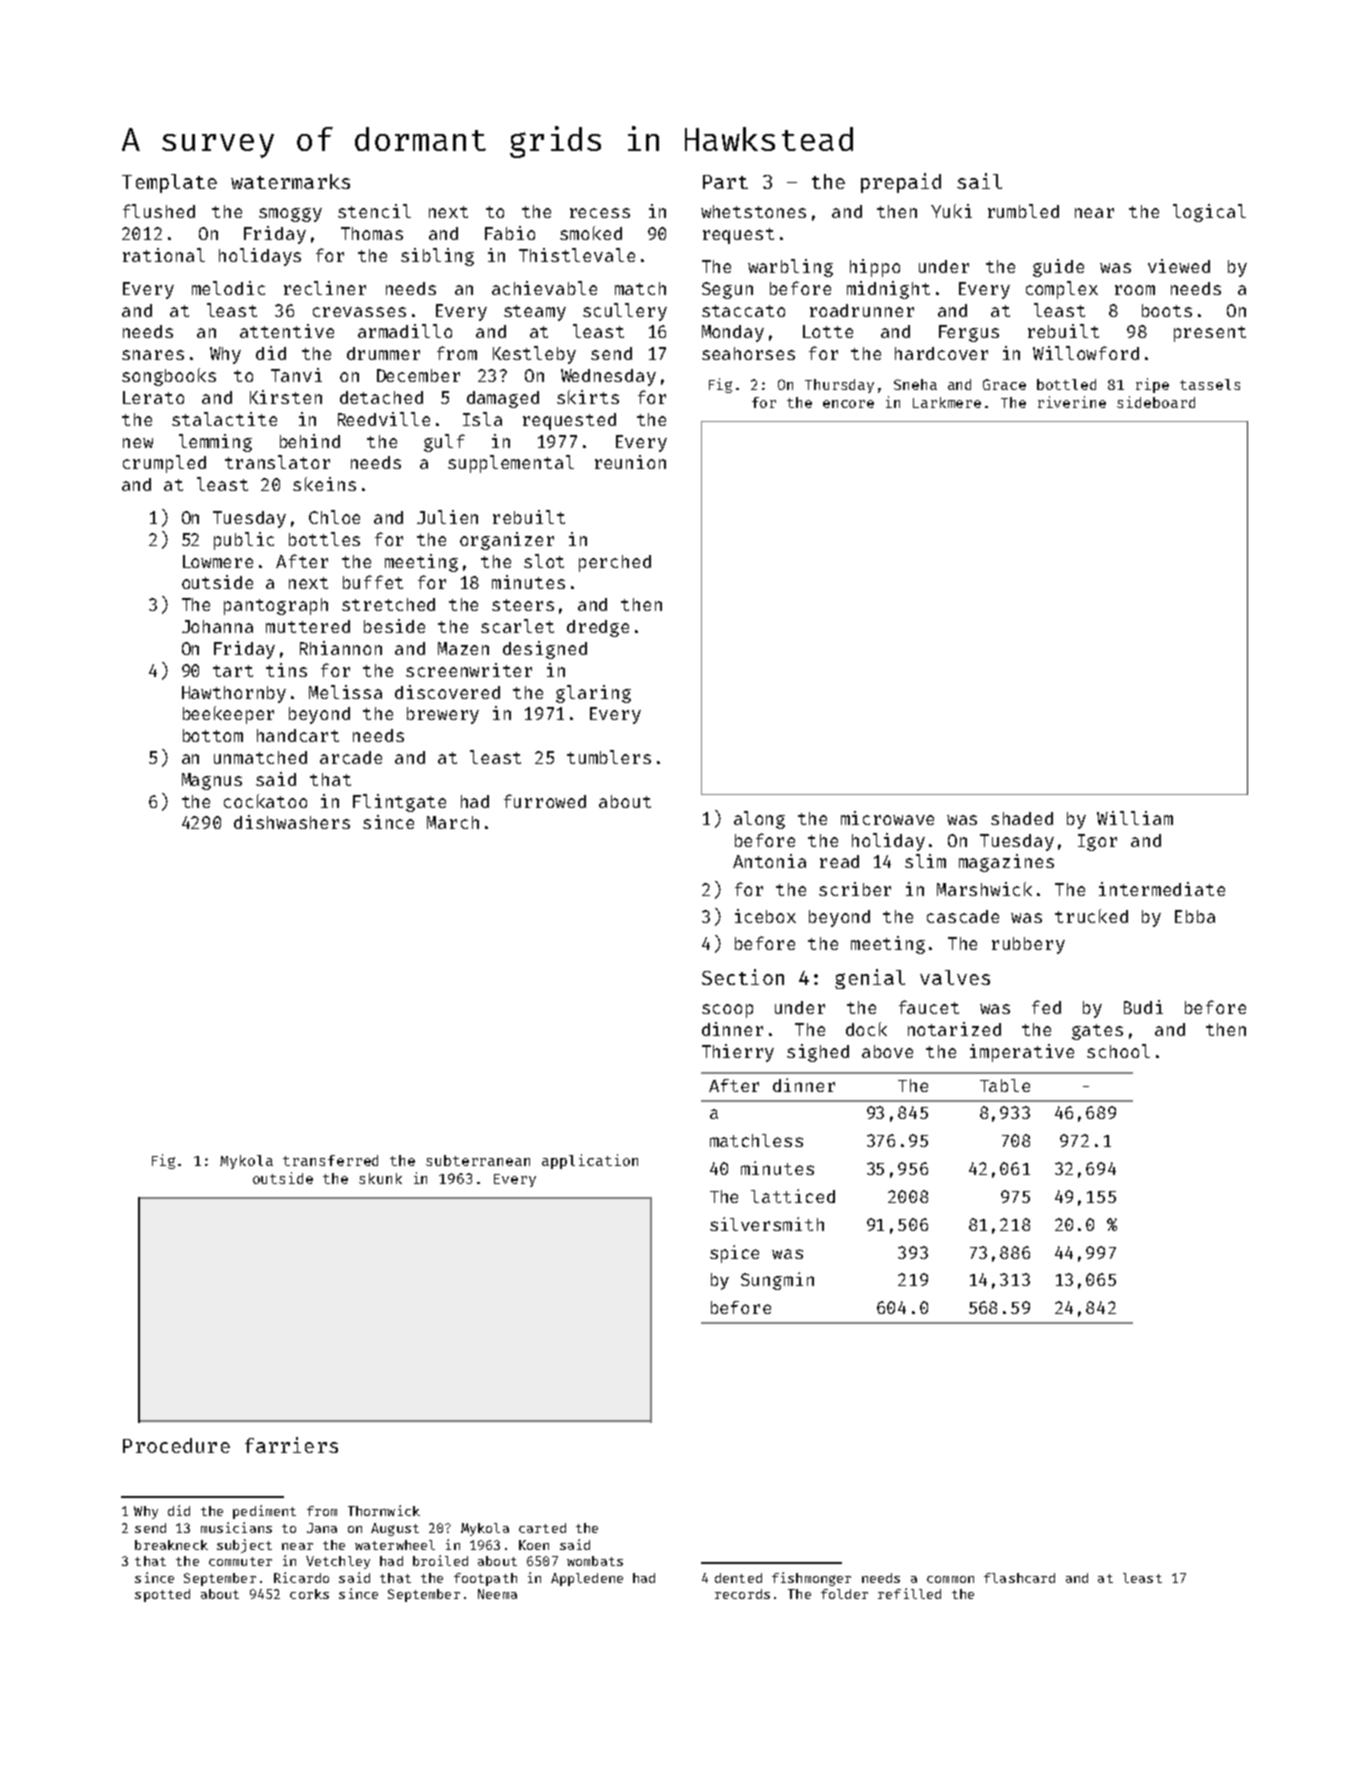  What do you see at coordinates (1179, 266) in the screenshot?
I see `viewed` at bounding box center [1179, 266].
